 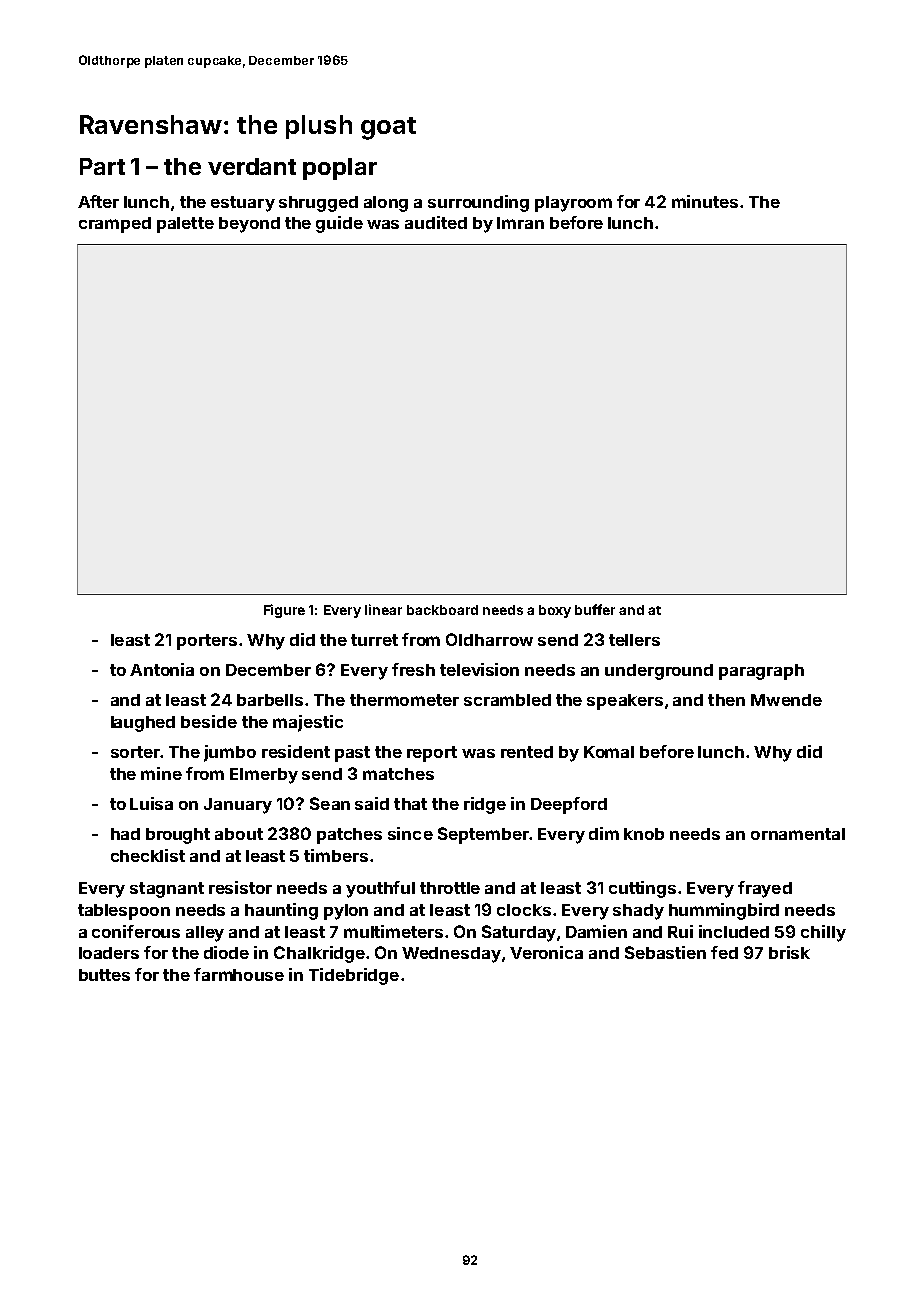 I want to click on Sebastien, so click(x=665, y=952).
